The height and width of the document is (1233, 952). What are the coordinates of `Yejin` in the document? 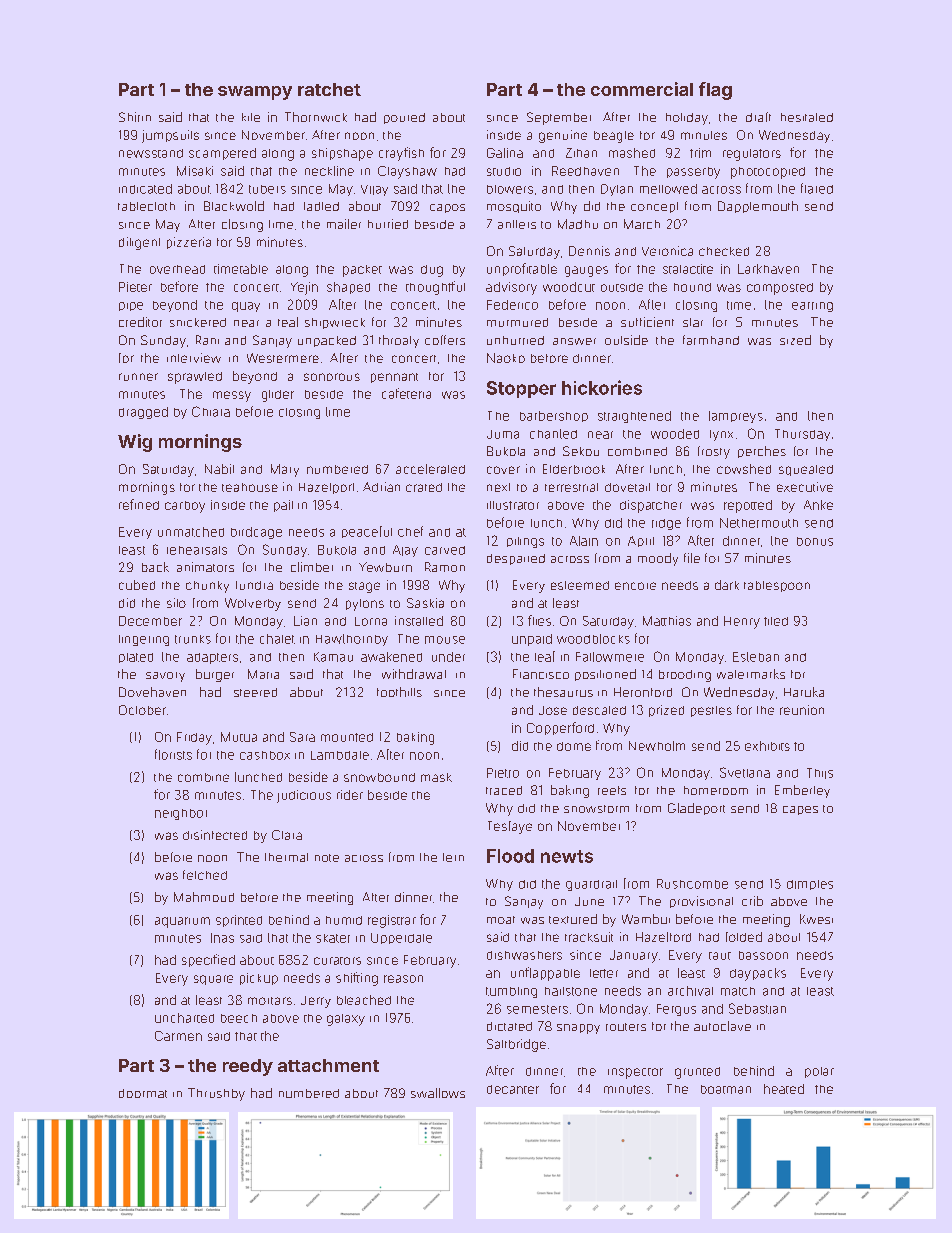 It's located at (304, 288).
